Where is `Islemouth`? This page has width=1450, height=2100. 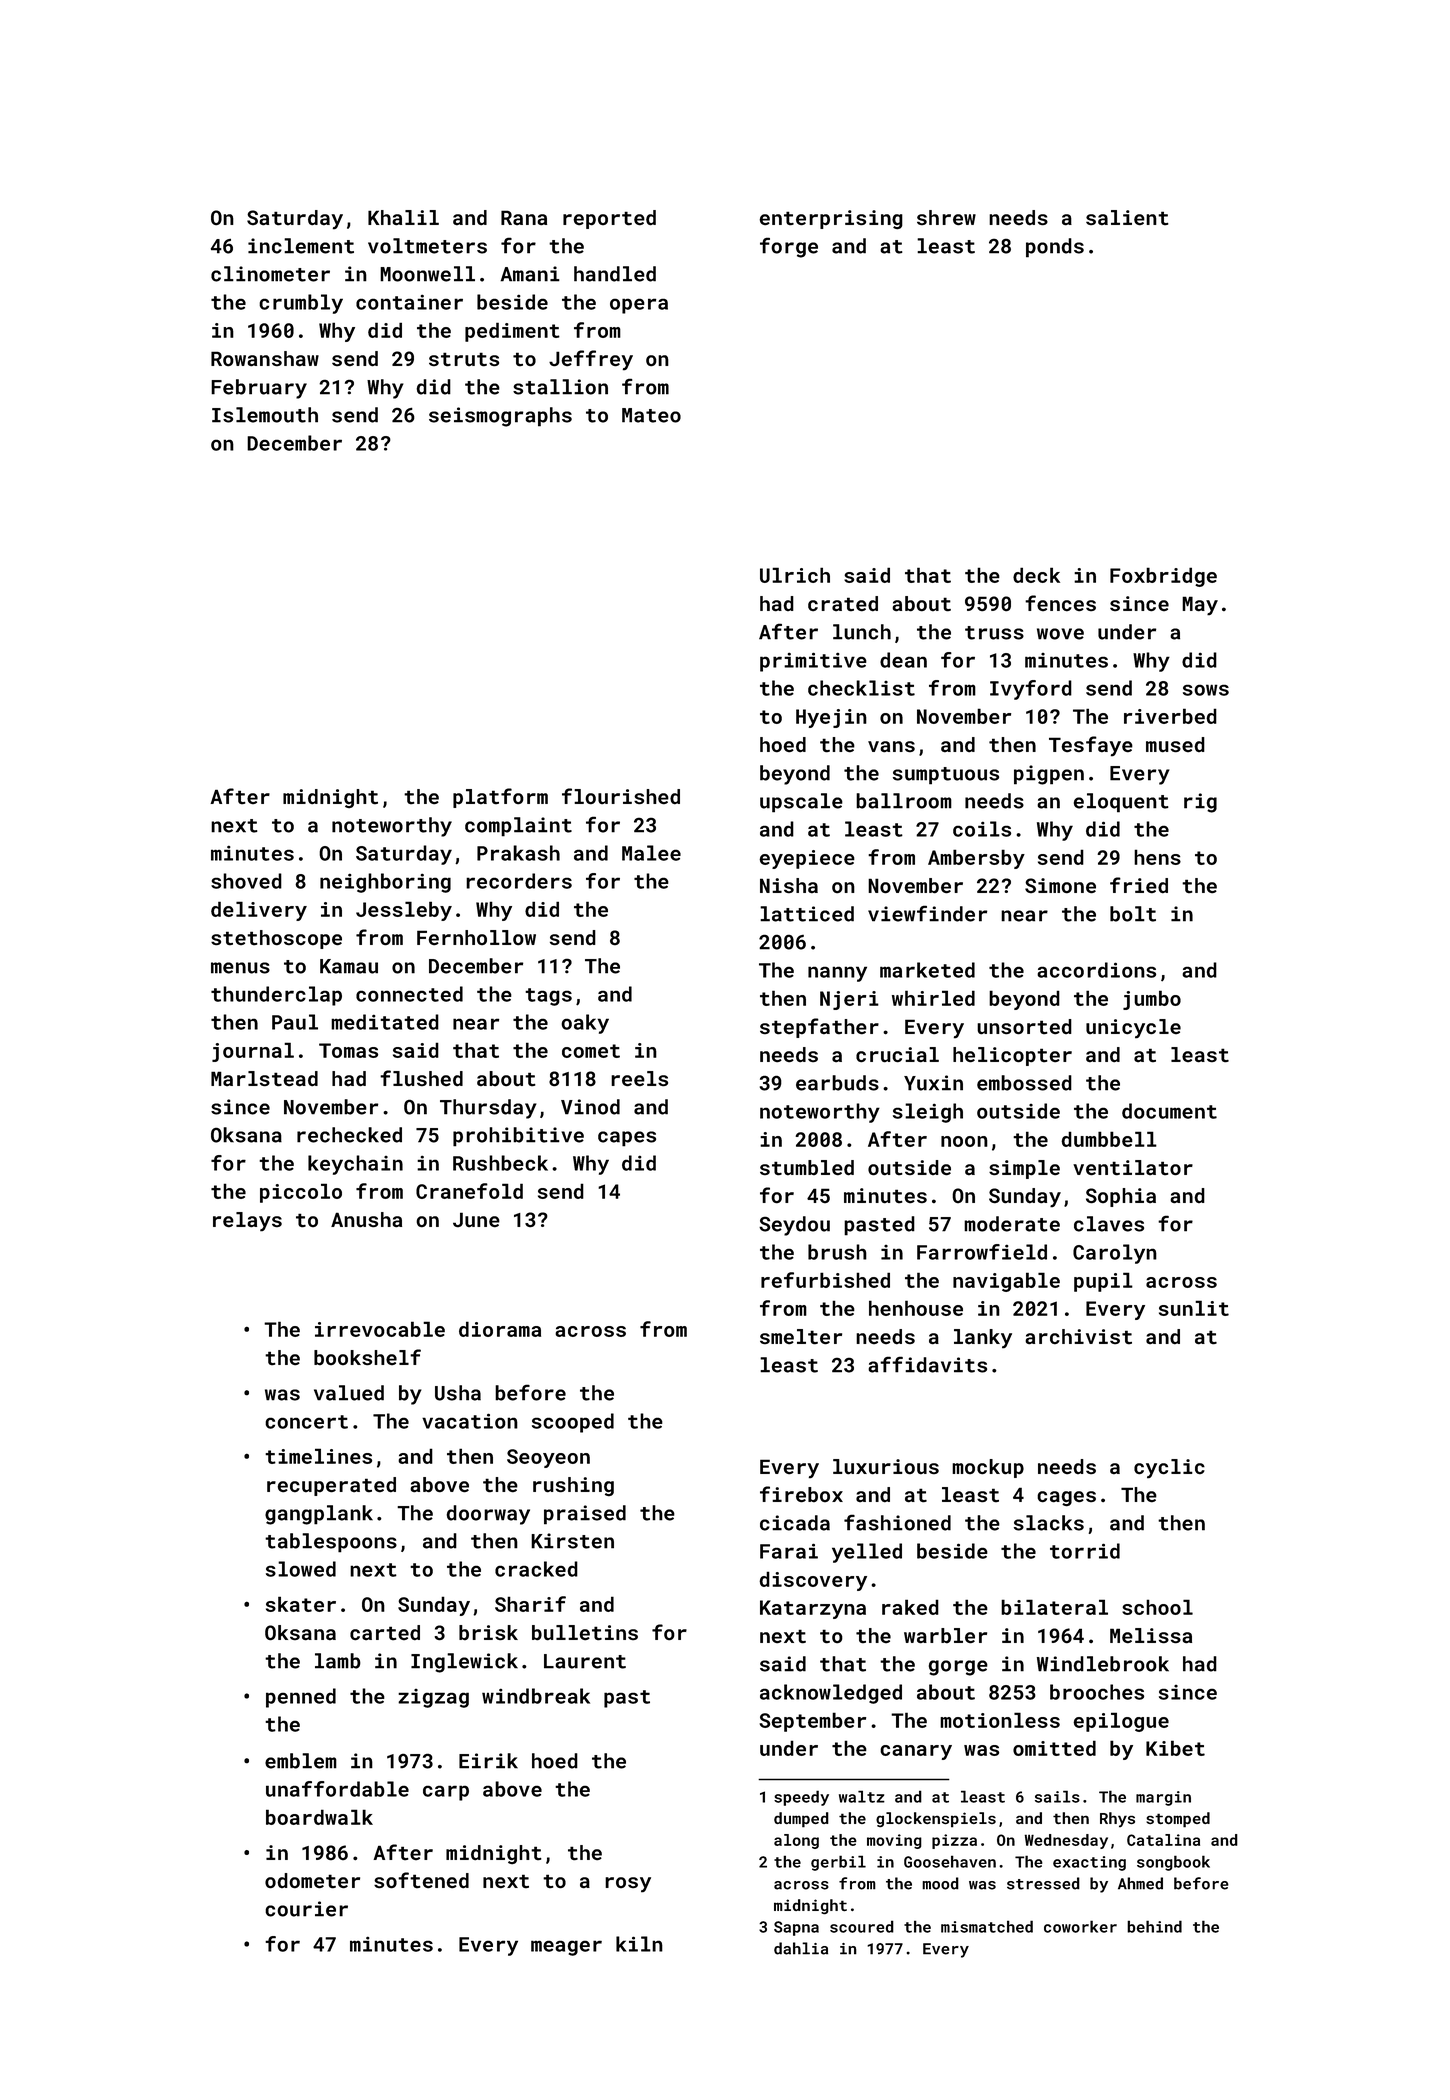
Islemouth is located at coordinates (265, 415).
